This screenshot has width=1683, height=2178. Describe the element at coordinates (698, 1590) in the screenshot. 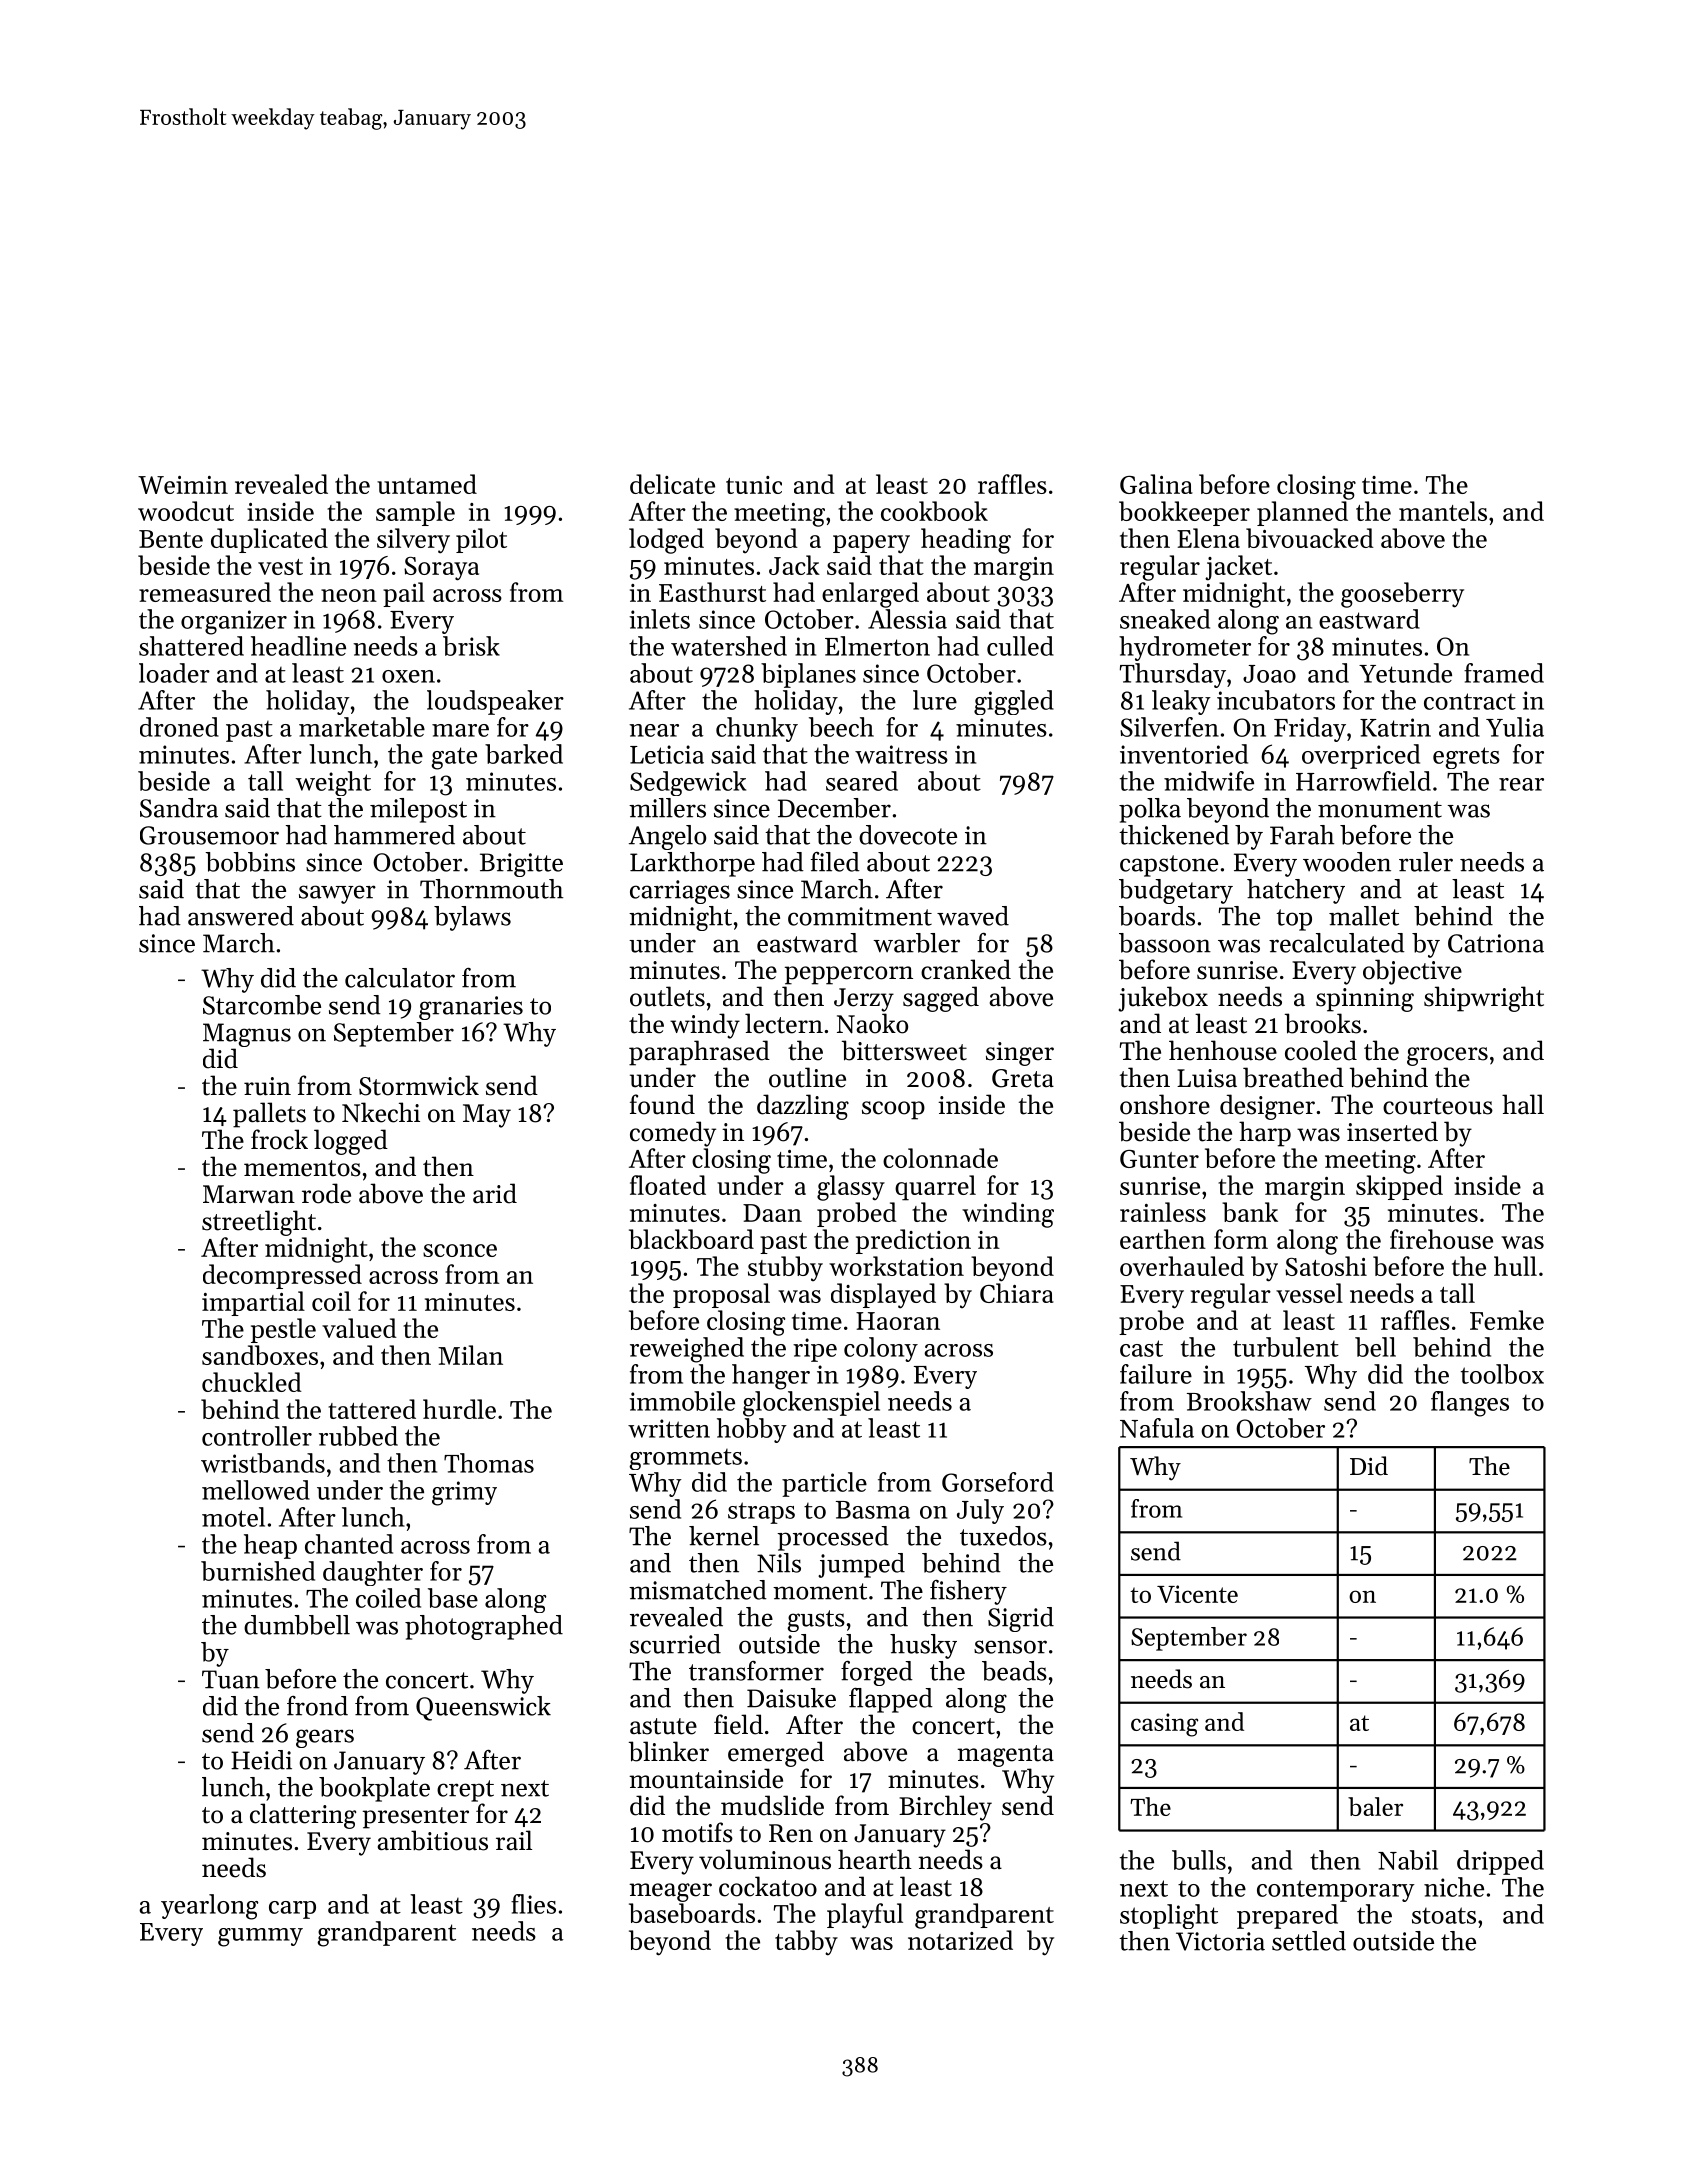

I see `mismatched` at that location.
